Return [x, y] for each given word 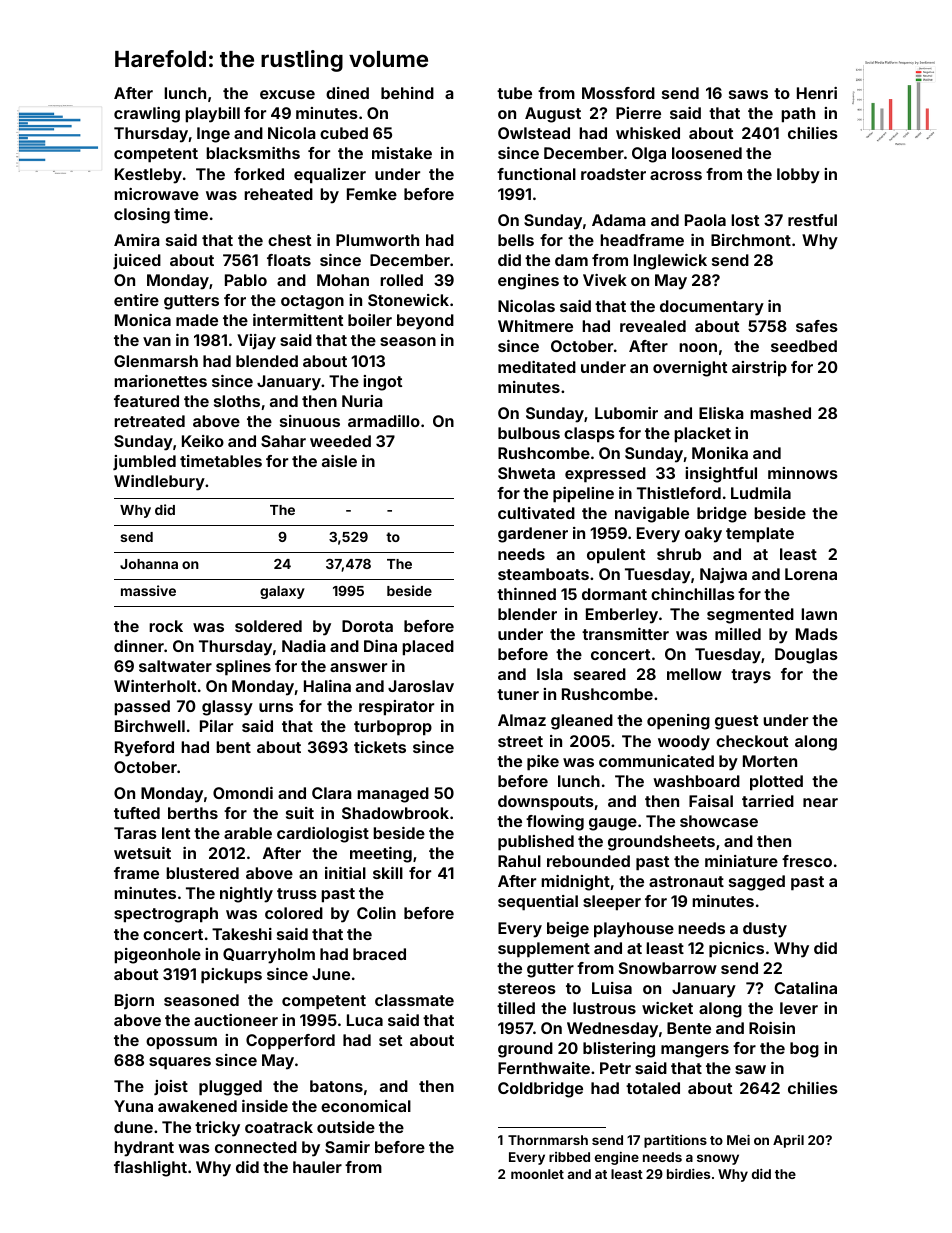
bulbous [529, 433]
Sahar [283, 441]
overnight [690, 369]
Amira [137, 240]
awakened [197, 1106]
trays [751, 676]
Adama [619, 220]
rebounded [588, 861]
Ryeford [144, 749]
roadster [613, 174]
